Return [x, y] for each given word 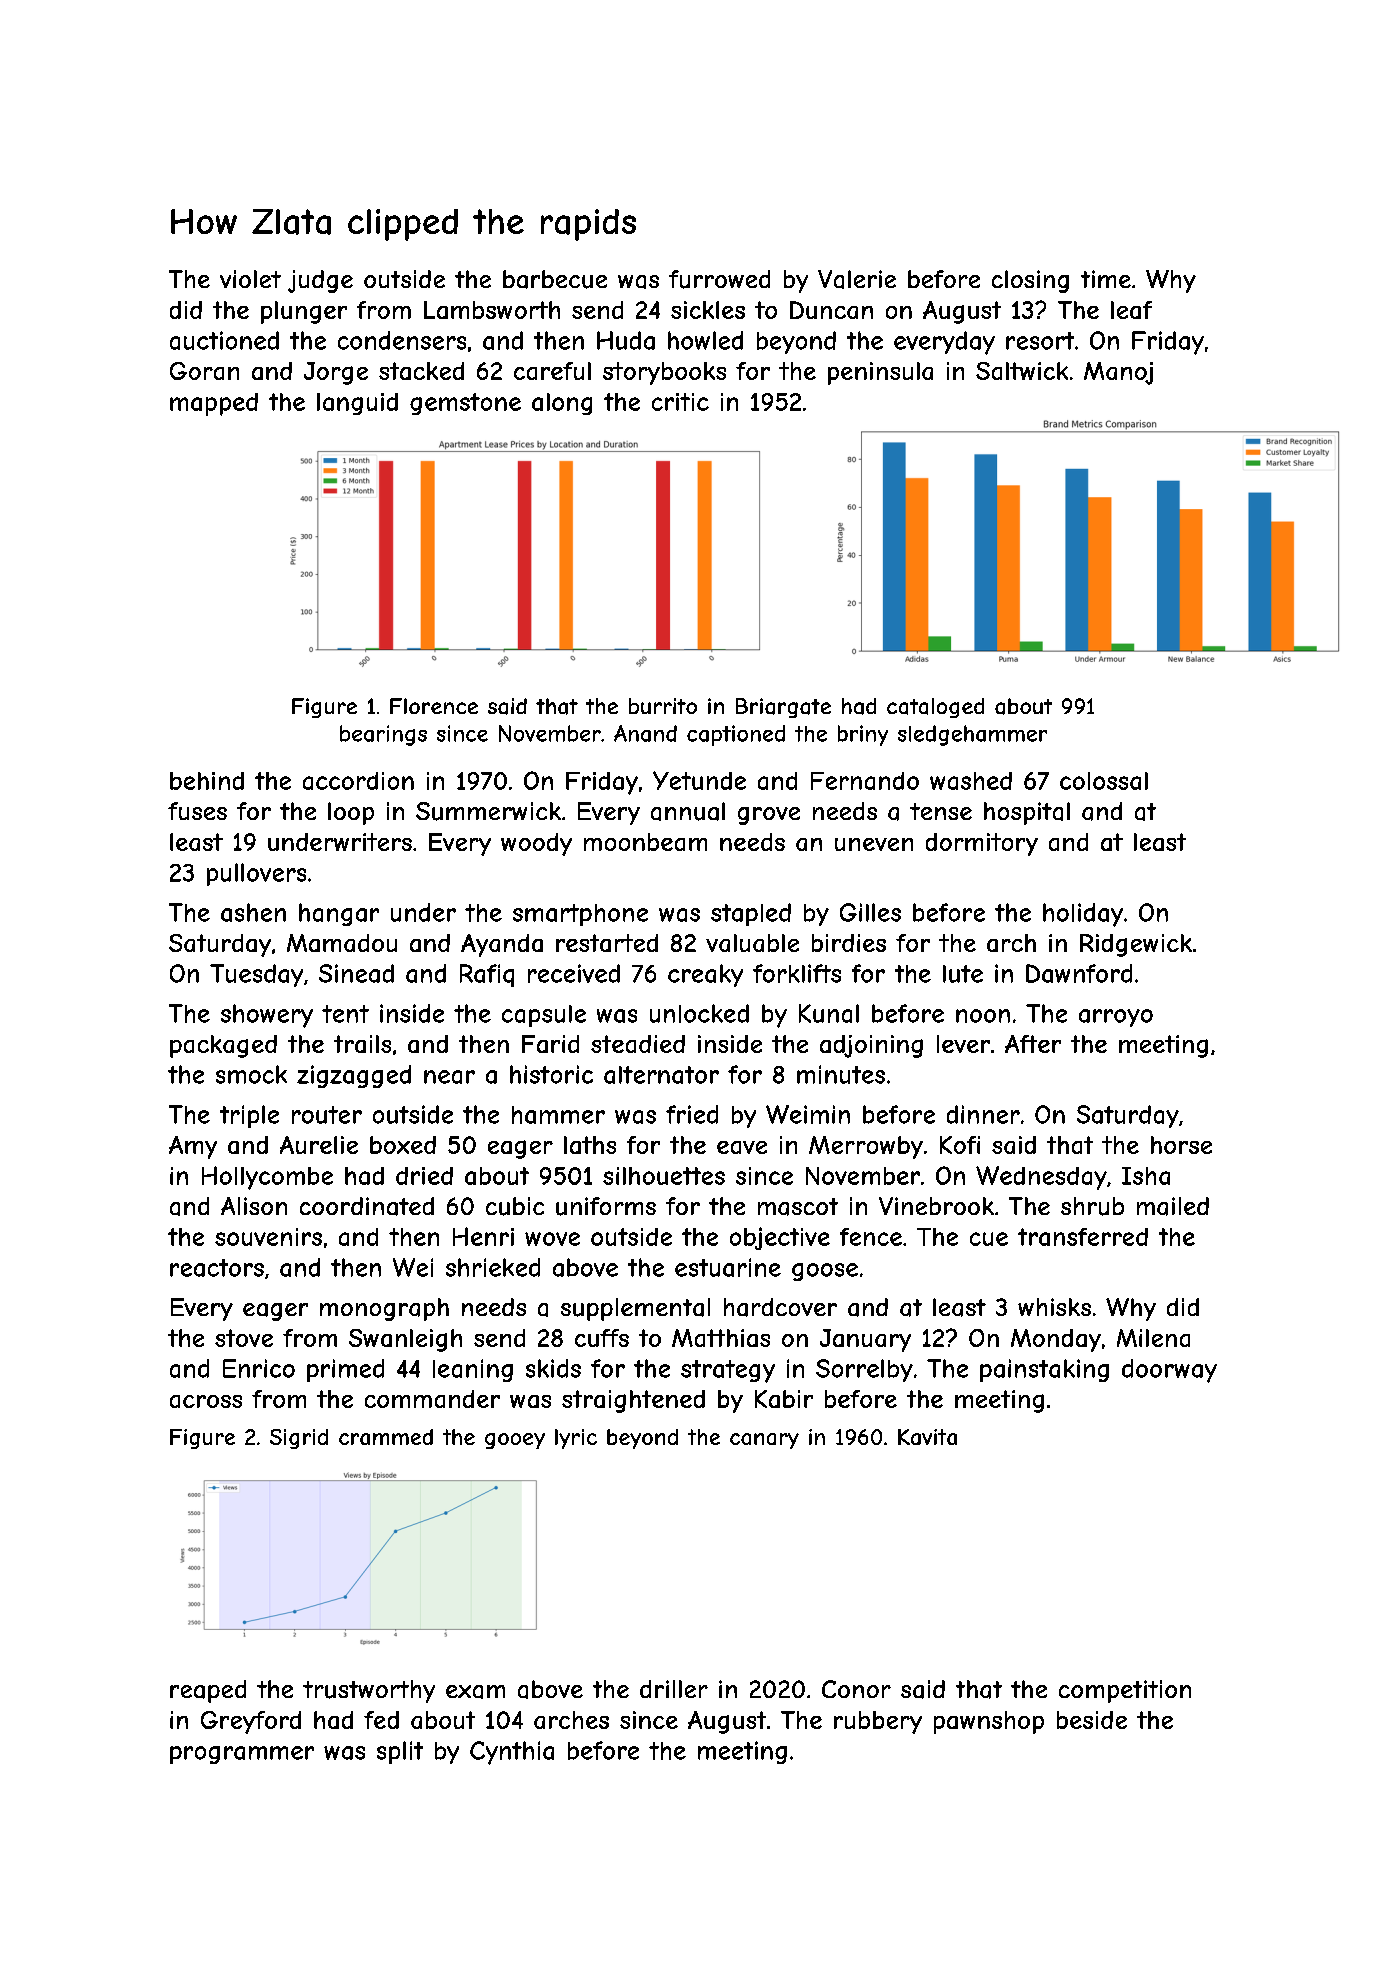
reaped [208, 1691]
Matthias [721, 1338]
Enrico [259, 1368]
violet [250, 279]
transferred [1083, 1237]
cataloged [935, 708]
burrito [663, 706]
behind [207, 781]
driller [674, 1689]
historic [551, 1074]
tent [345, 1014]
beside [1092, 1720]
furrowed [719, 279]
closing [1030, 281]
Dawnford [1079, 973]
